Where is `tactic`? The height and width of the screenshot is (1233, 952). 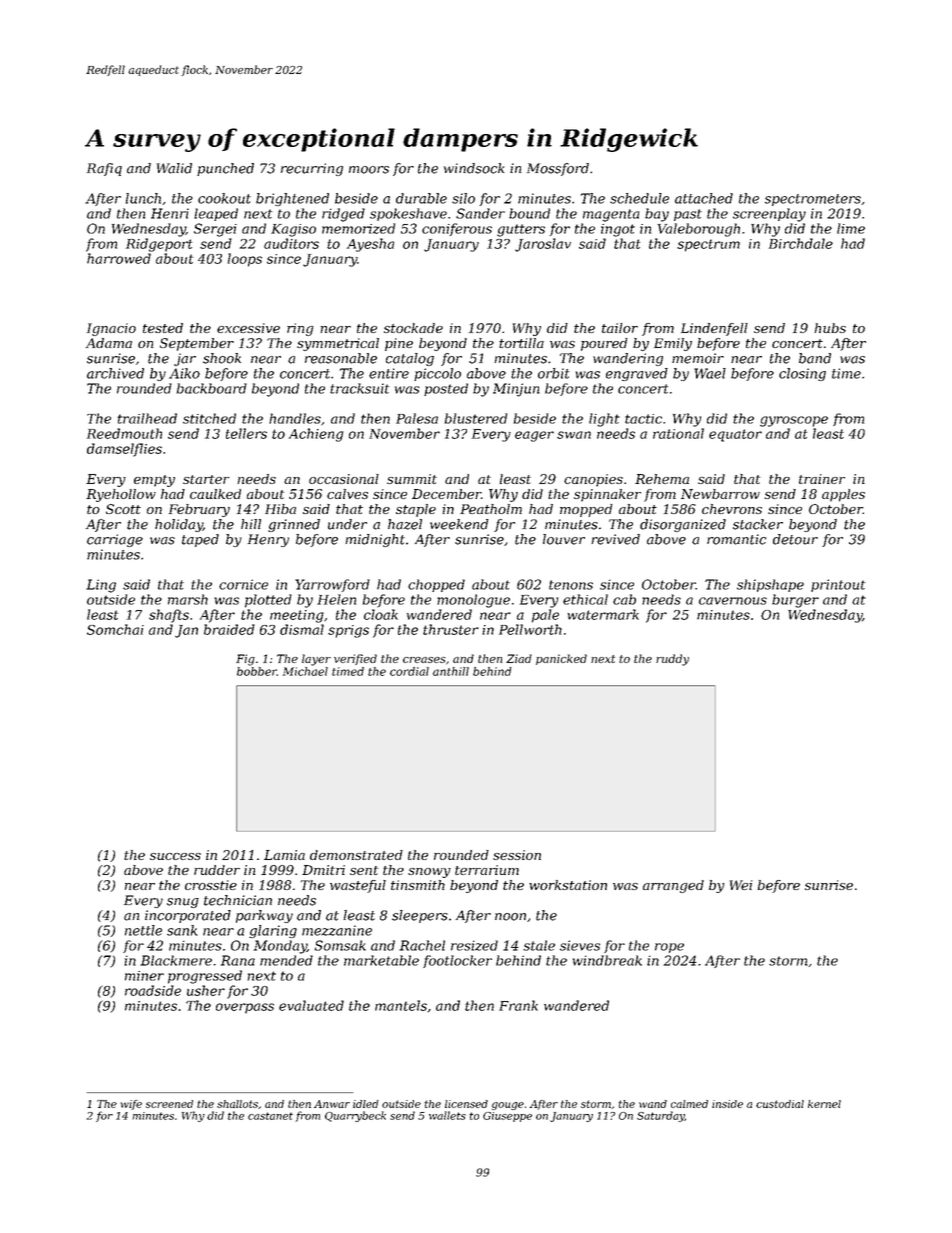 tactic is located at coordinates (643, 419).
